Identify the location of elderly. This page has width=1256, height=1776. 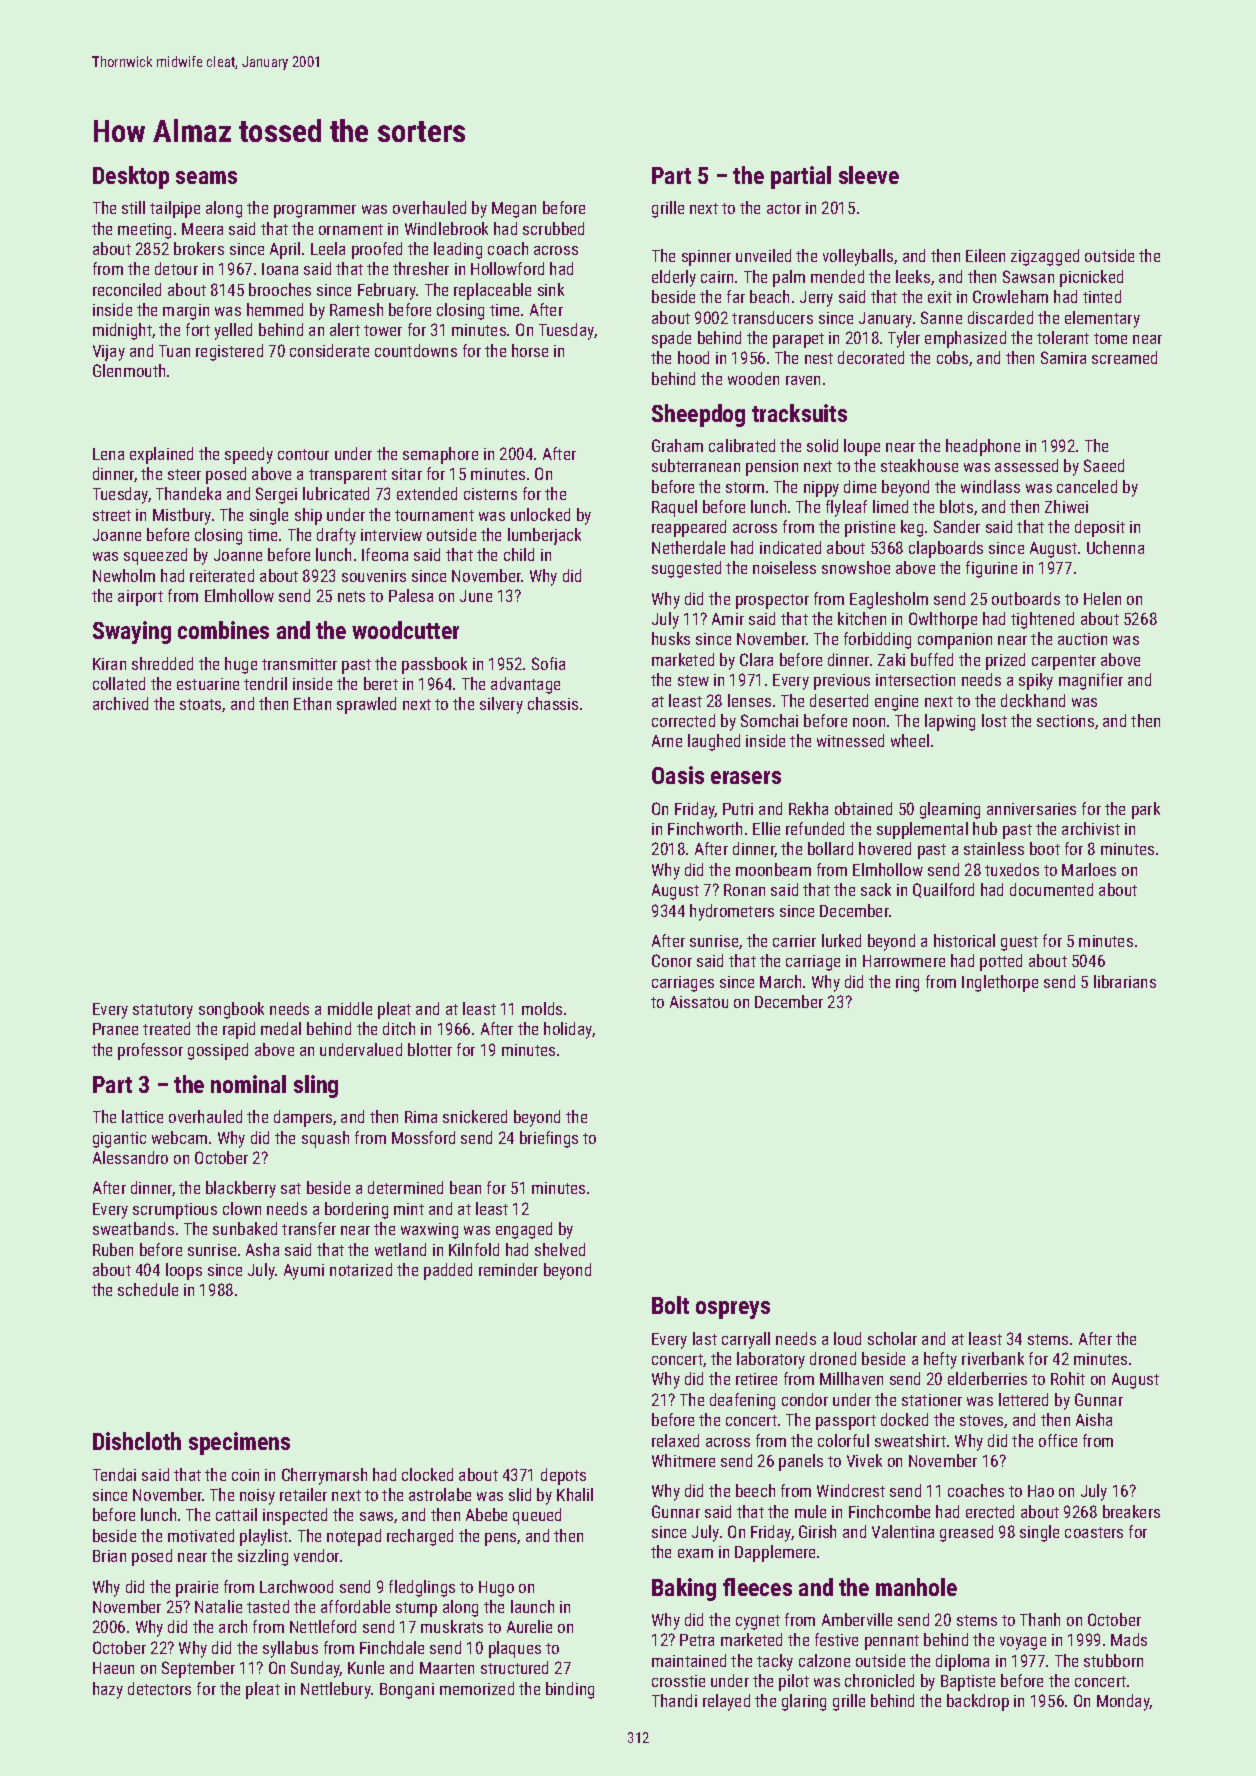
(674, 278).
